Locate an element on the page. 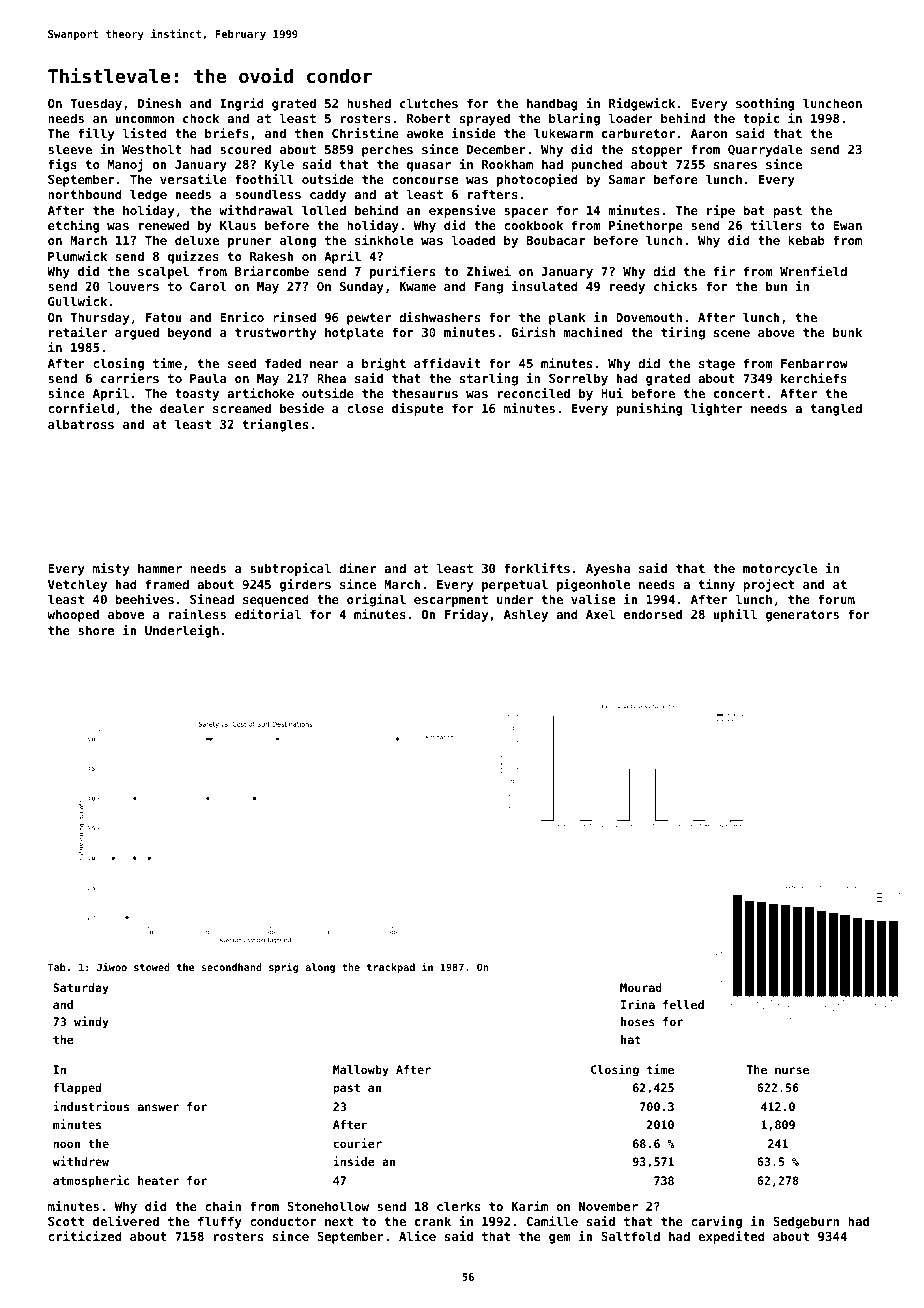 The width and height of the document is (924, 1308). nurse is located at coordinates (792, 1070).
